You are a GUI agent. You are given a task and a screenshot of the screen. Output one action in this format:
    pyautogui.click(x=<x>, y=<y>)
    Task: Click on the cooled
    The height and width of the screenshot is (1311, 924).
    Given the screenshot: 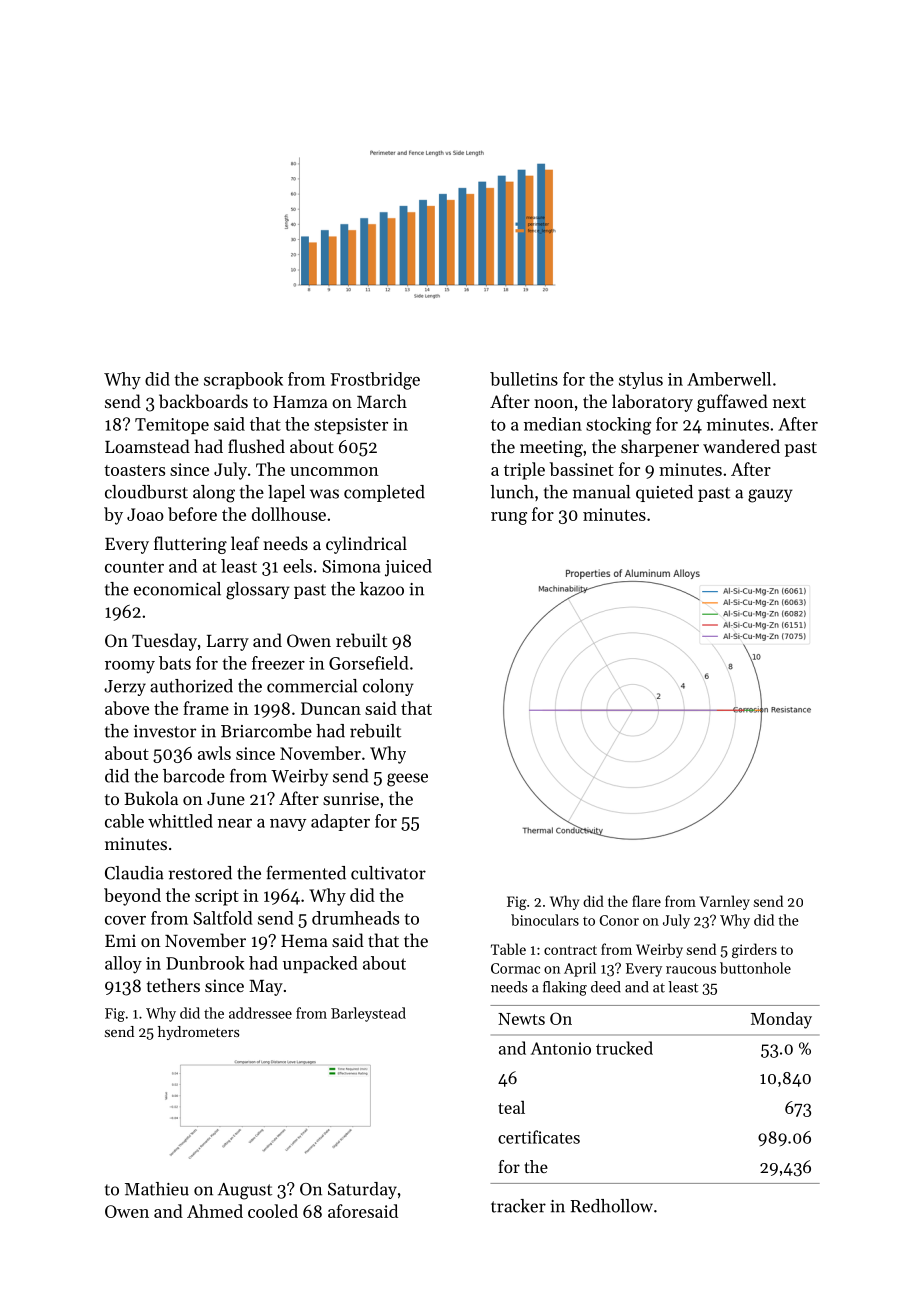 What is the action you would take?
    pyautogui.click(x=273, y=1211)
